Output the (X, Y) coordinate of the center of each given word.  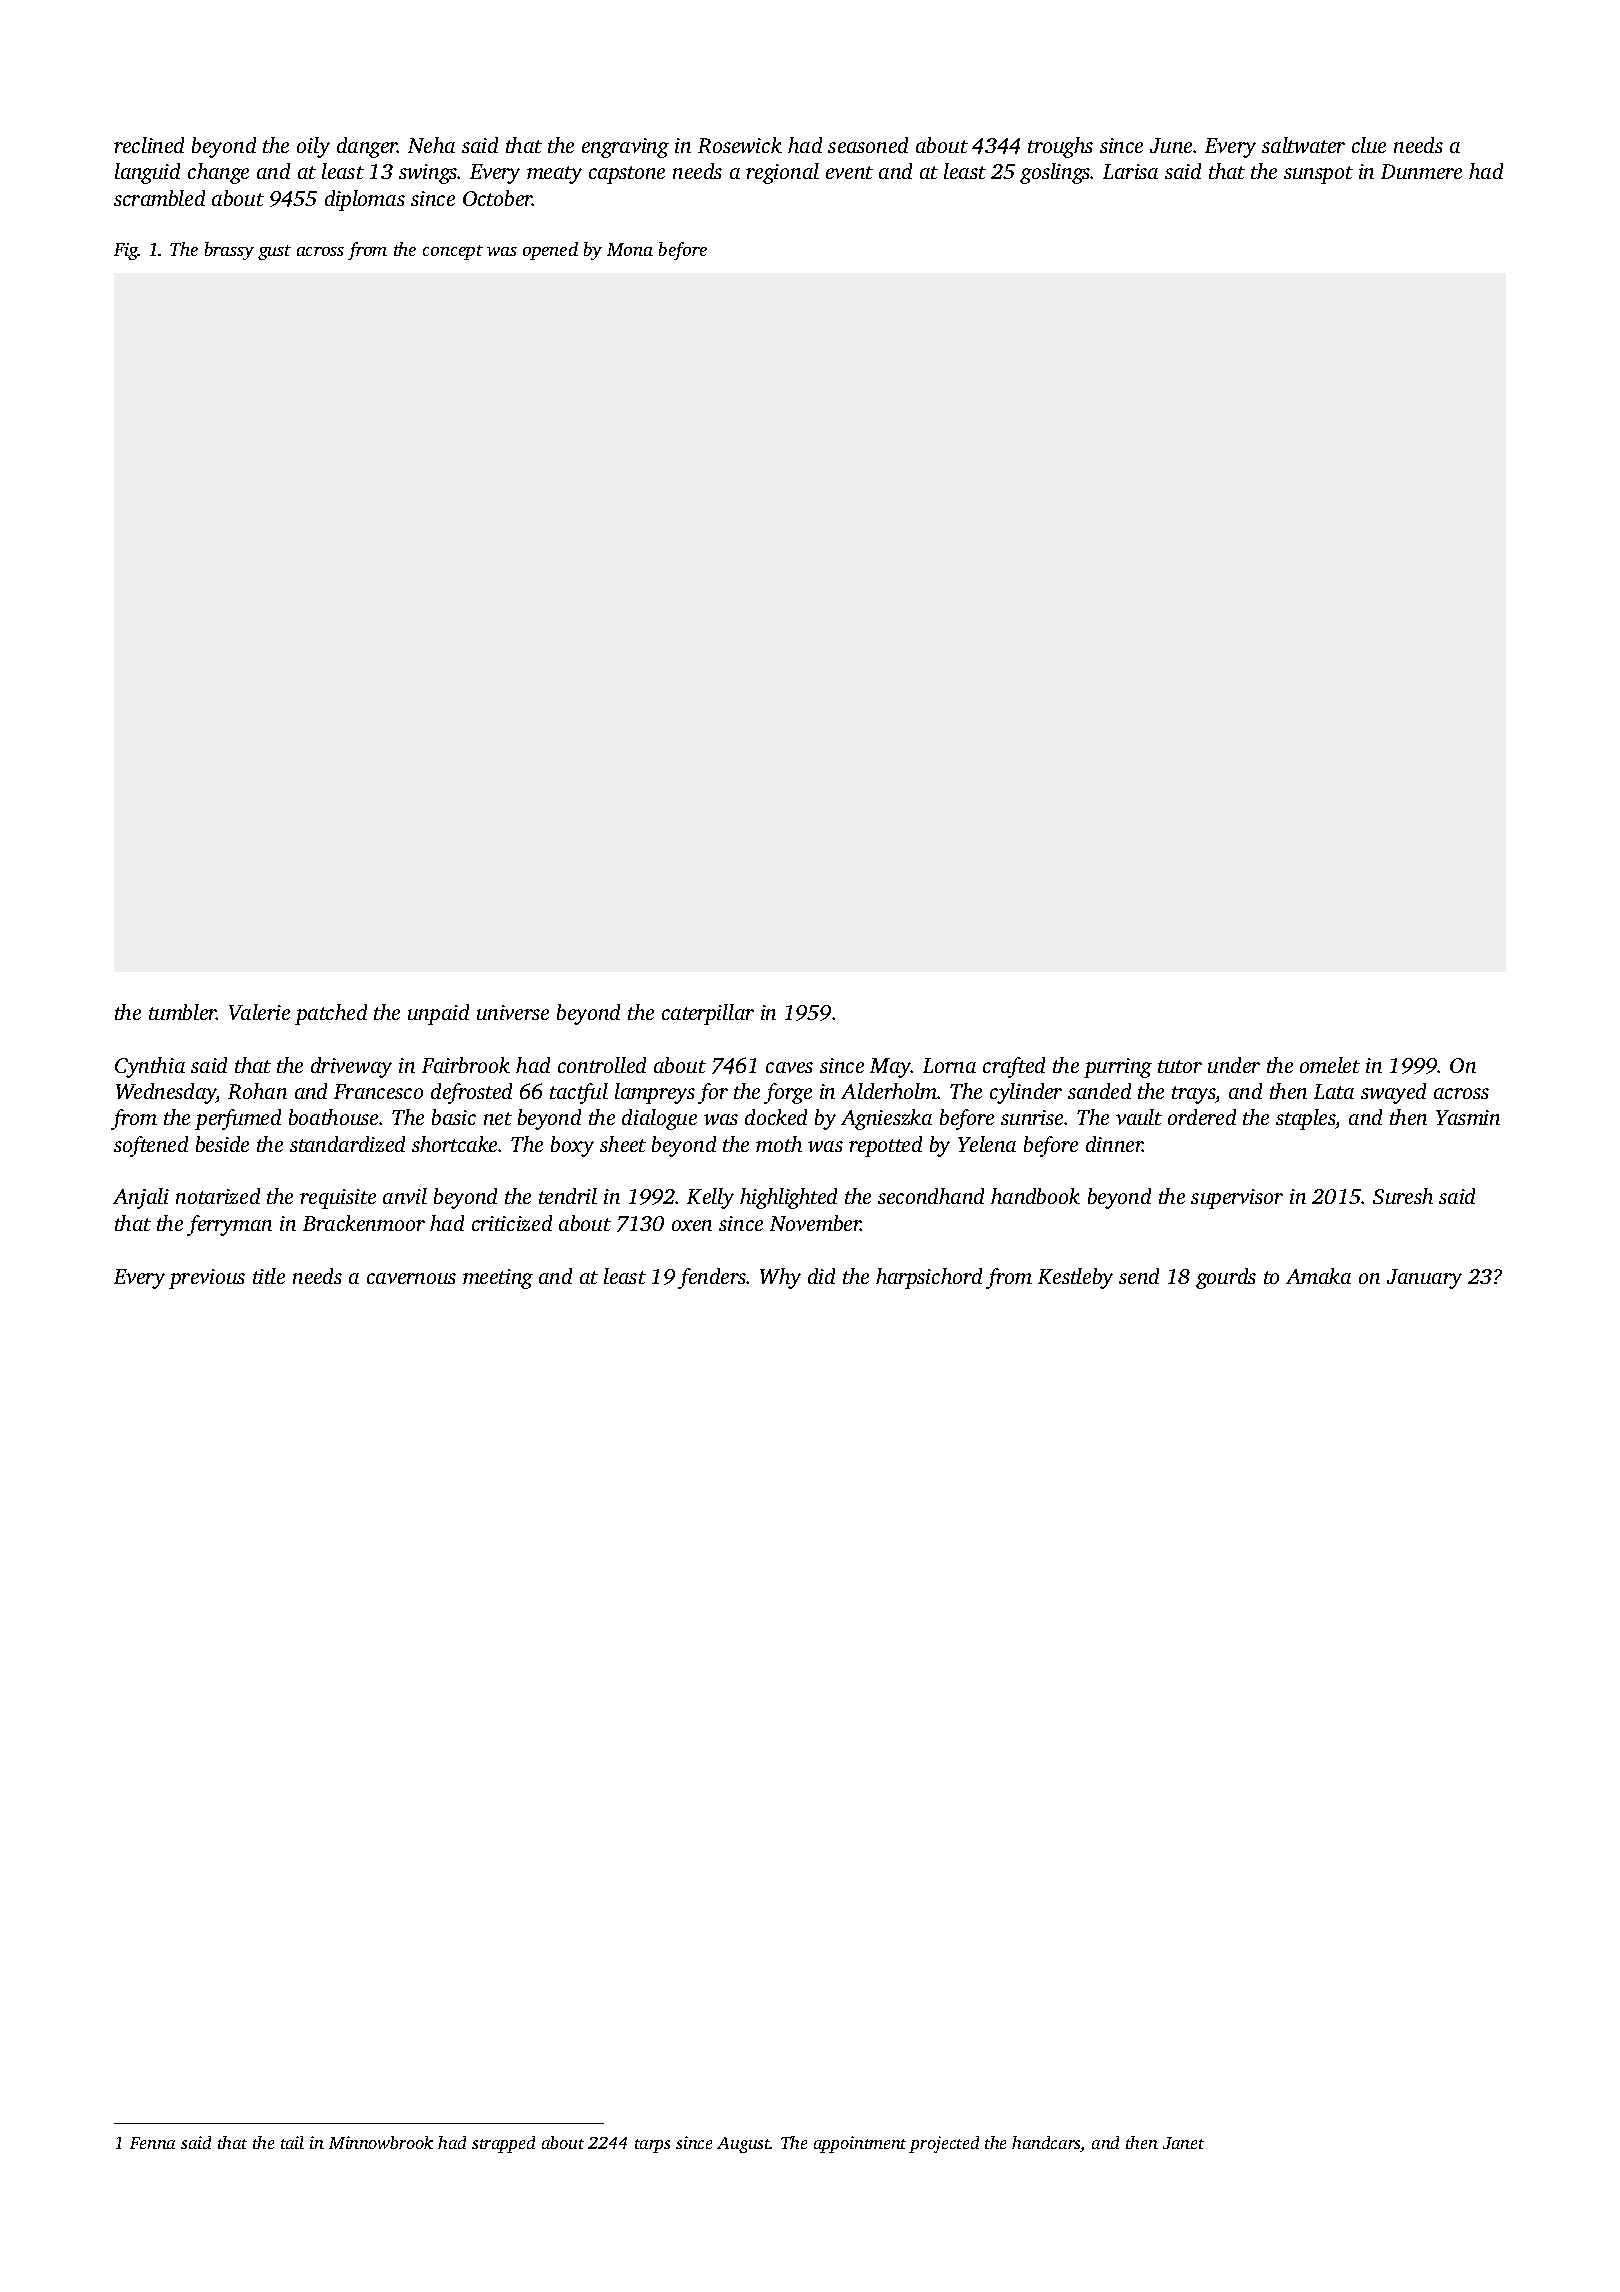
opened (550, 251)
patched (331, 1014)
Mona (630, 249)
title (269, 1276)
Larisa (1130, 171)
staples (1306, 1119)
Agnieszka (886, 1119)
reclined (149, 145)
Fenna (152, 2143)
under (1234, 1065)
